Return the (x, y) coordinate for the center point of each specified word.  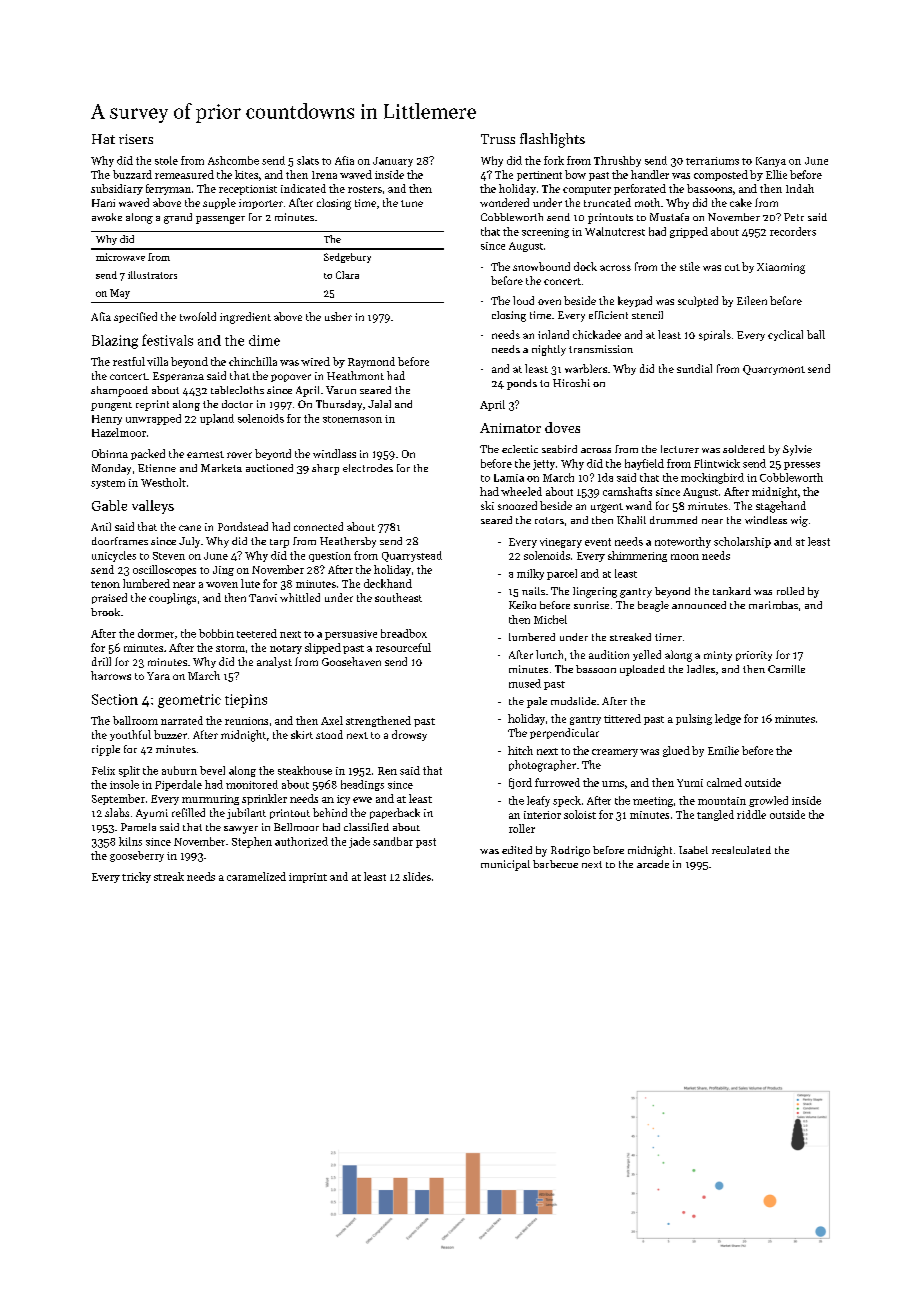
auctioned (269, 468)
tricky (136, 877)
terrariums (712, 161)
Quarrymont (774, 370)
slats (308, 160)
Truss (498, 139)
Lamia (509, 478)
